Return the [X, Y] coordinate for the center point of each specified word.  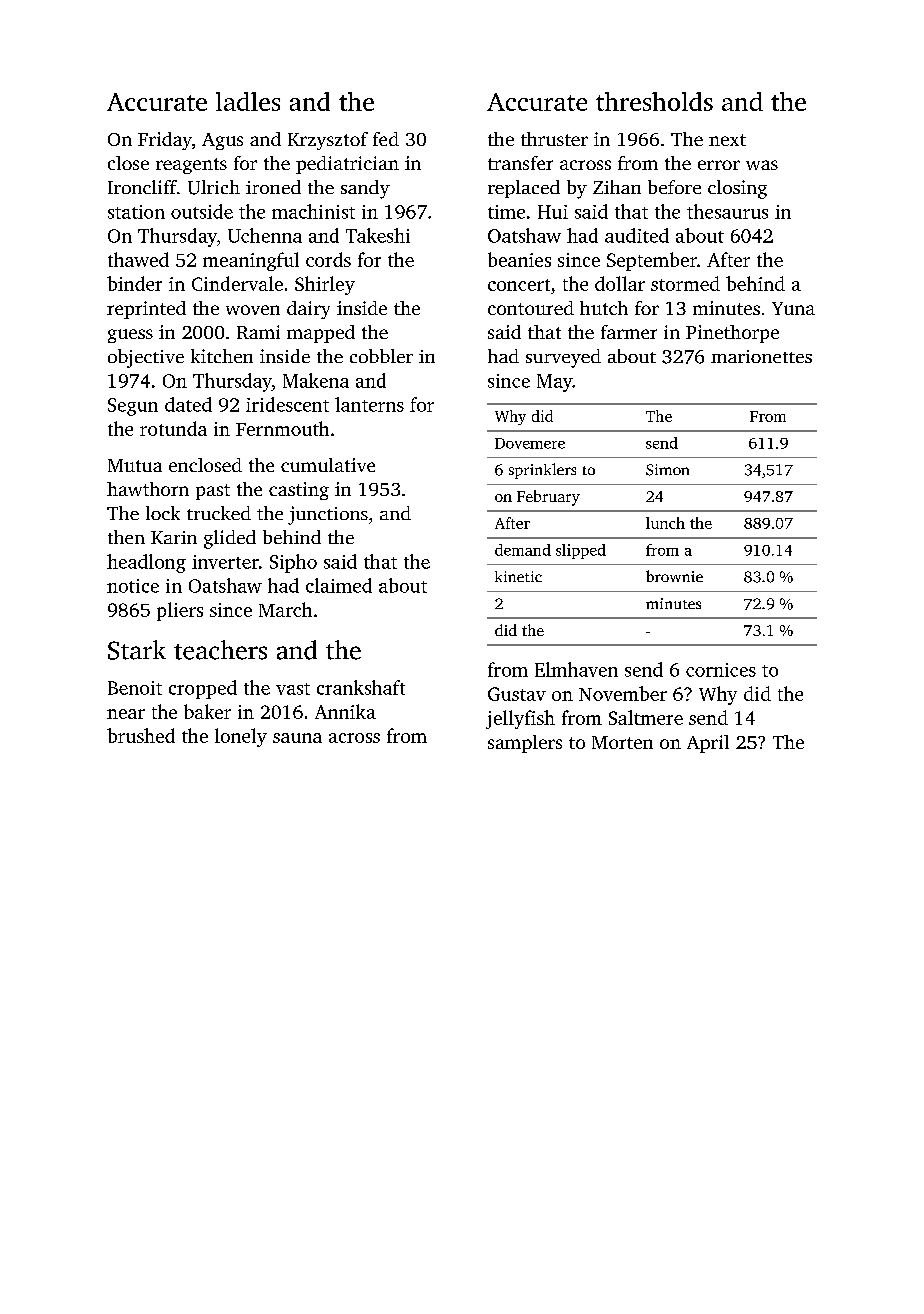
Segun [133, 407]
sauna [297, 738]
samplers [525, 744]
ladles [248, 101]
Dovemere [530, 443]
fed [386, 139]
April [708, 744]
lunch [665, 523]
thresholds [654, 101]
